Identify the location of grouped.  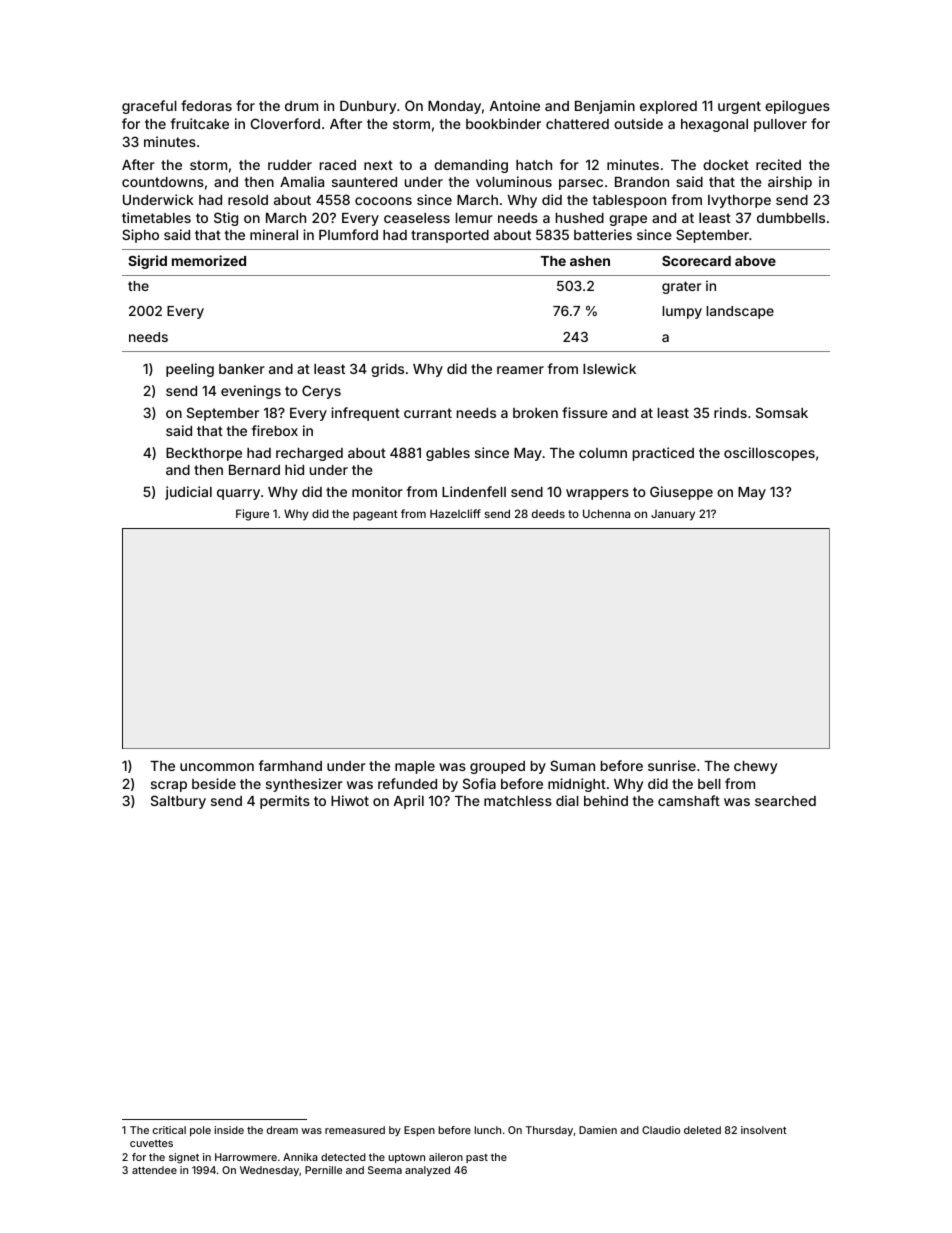
(497, 767).
